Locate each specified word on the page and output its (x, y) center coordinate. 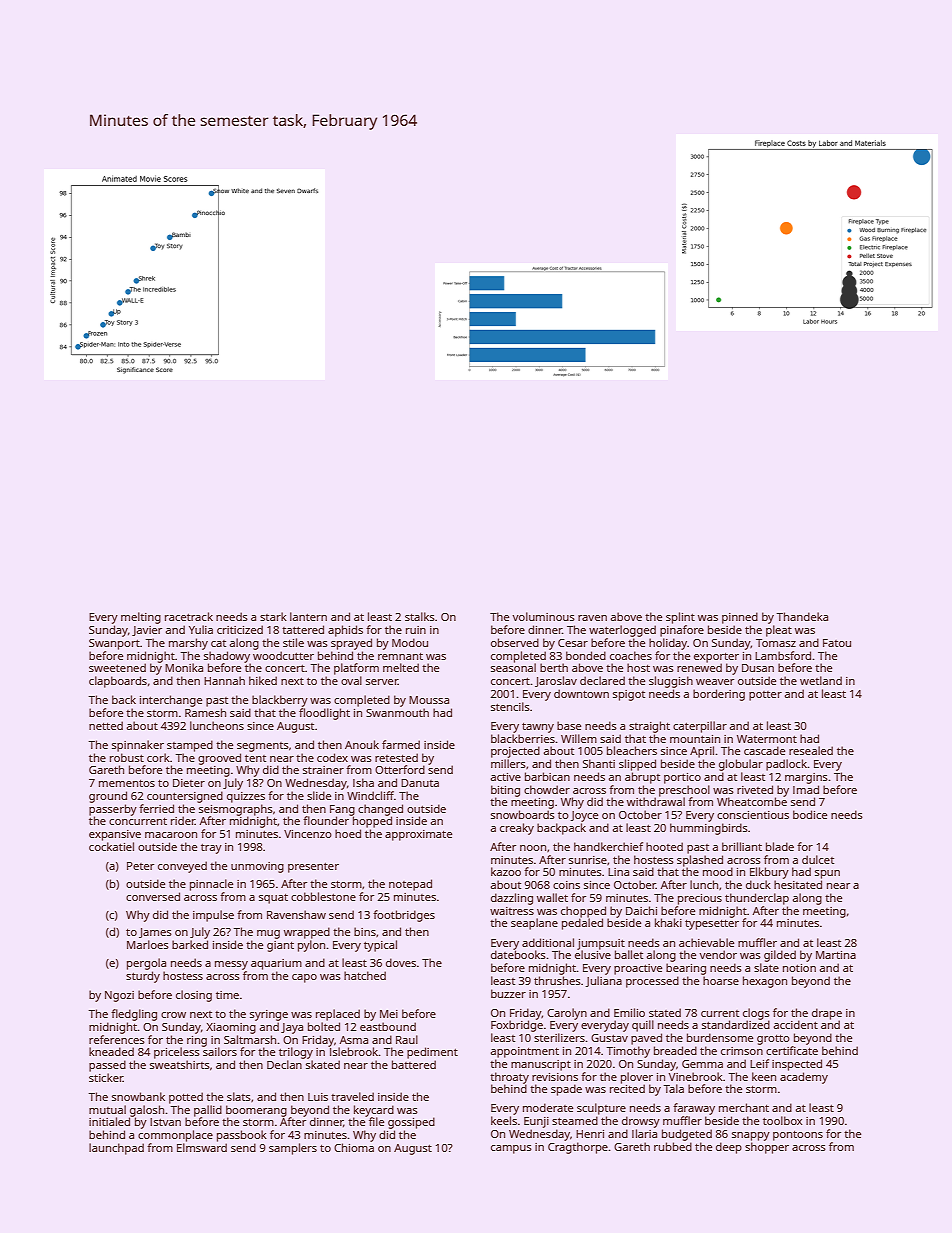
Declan (284, 1064)
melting (141, 618)
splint (680, 618)
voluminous (543, 616)
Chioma (354, 1147)
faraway (694, 1109)
